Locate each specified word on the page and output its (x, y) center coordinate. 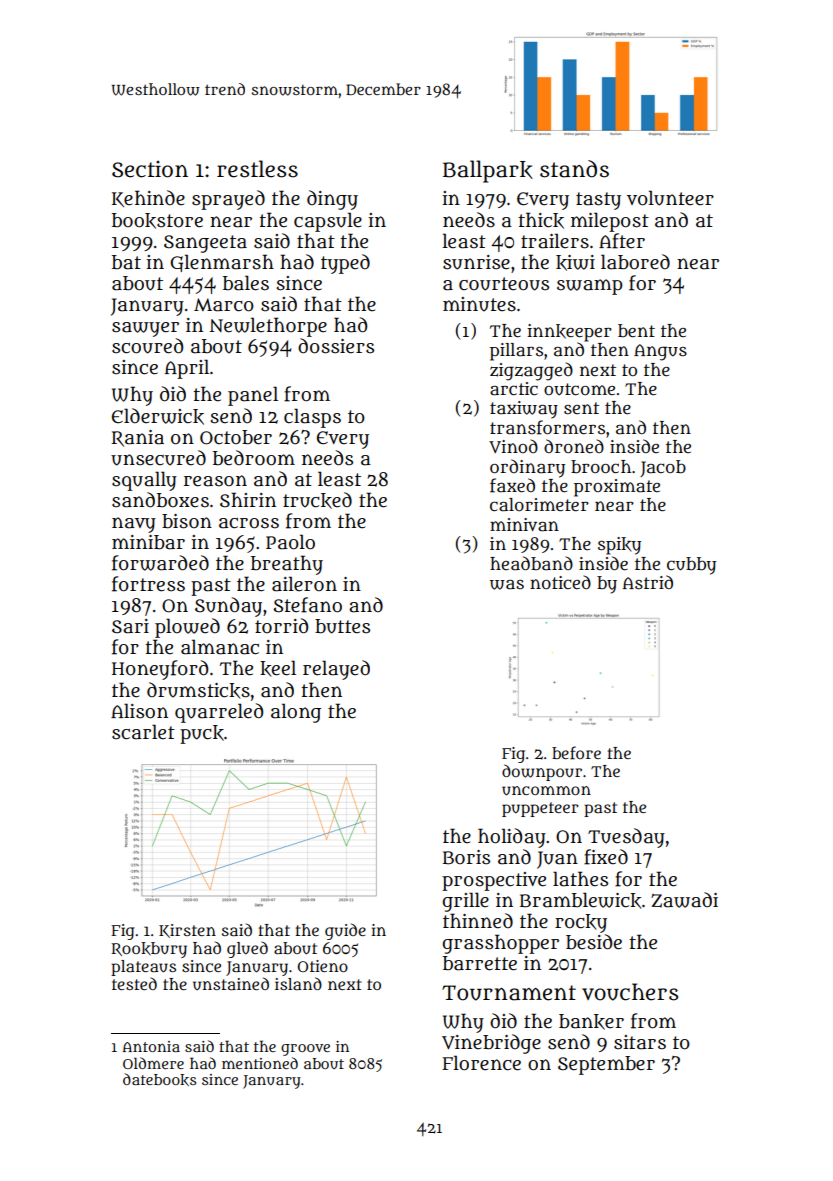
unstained (231, 983)
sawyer (145, 329)
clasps (312, 418)
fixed (606, 857)
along (296, 713)
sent (581, 408)
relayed (336, 670)
